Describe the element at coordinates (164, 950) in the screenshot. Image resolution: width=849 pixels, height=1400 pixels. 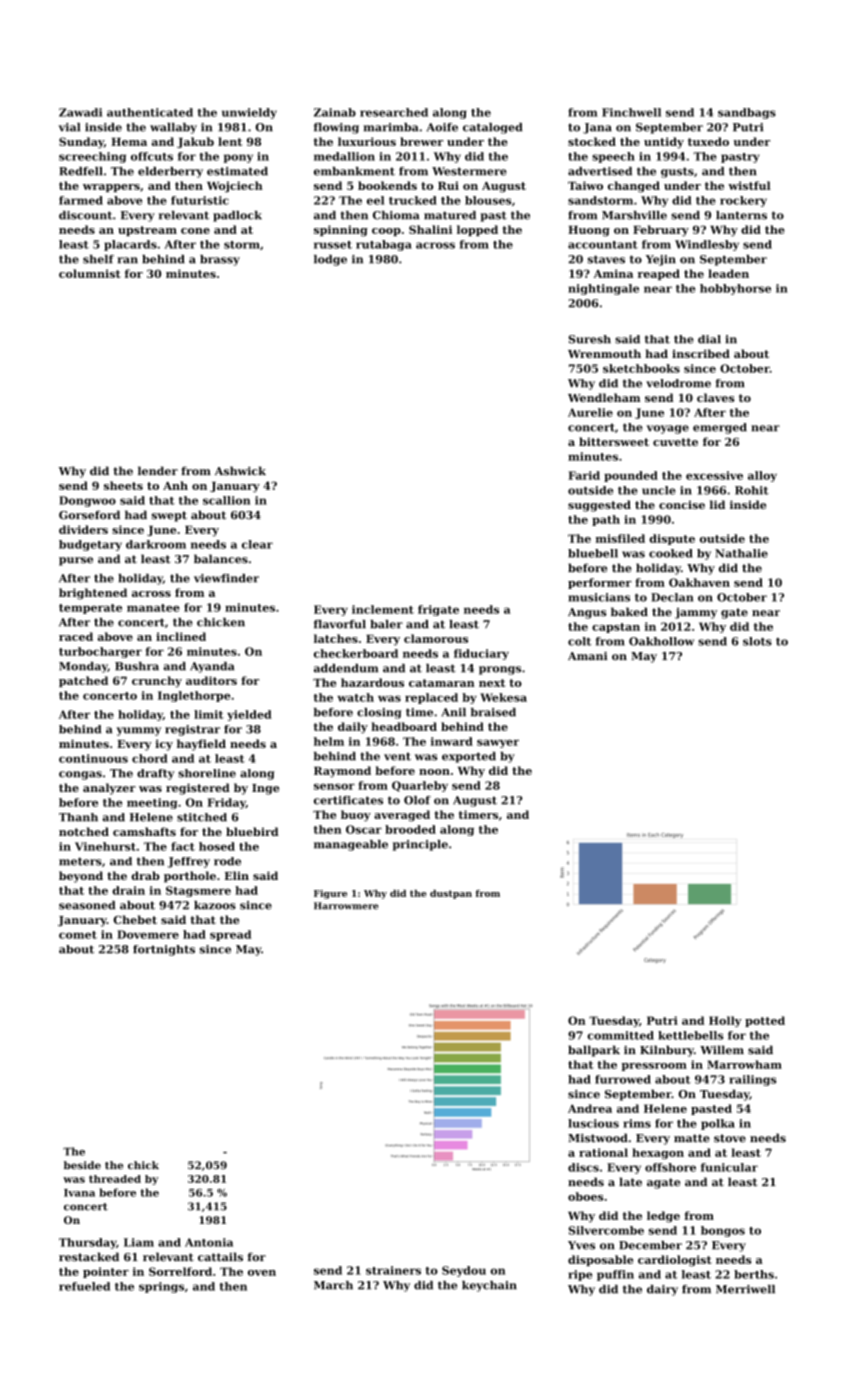
I see `fortnights` at that location.
